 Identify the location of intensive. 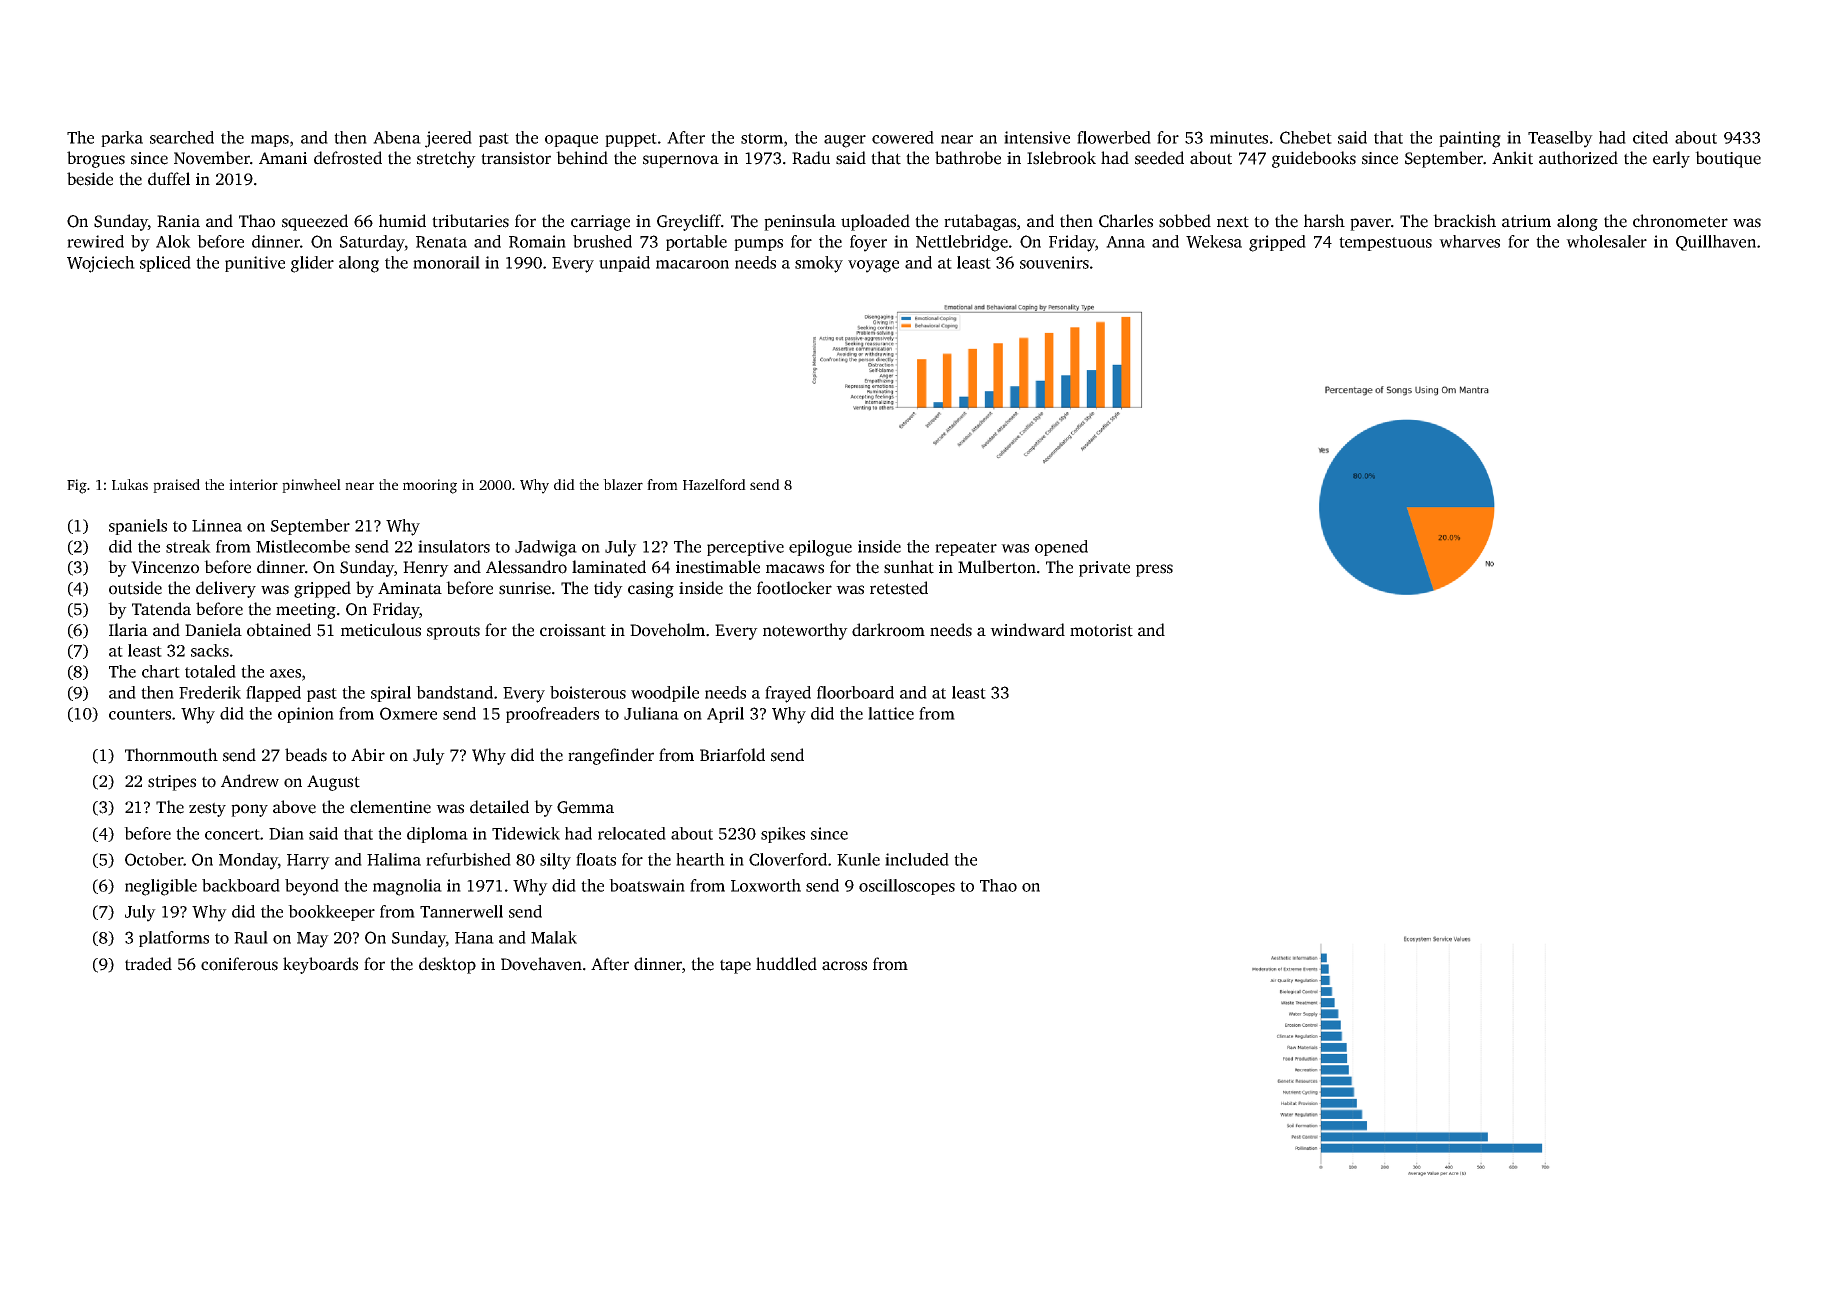
(1037, 137).
